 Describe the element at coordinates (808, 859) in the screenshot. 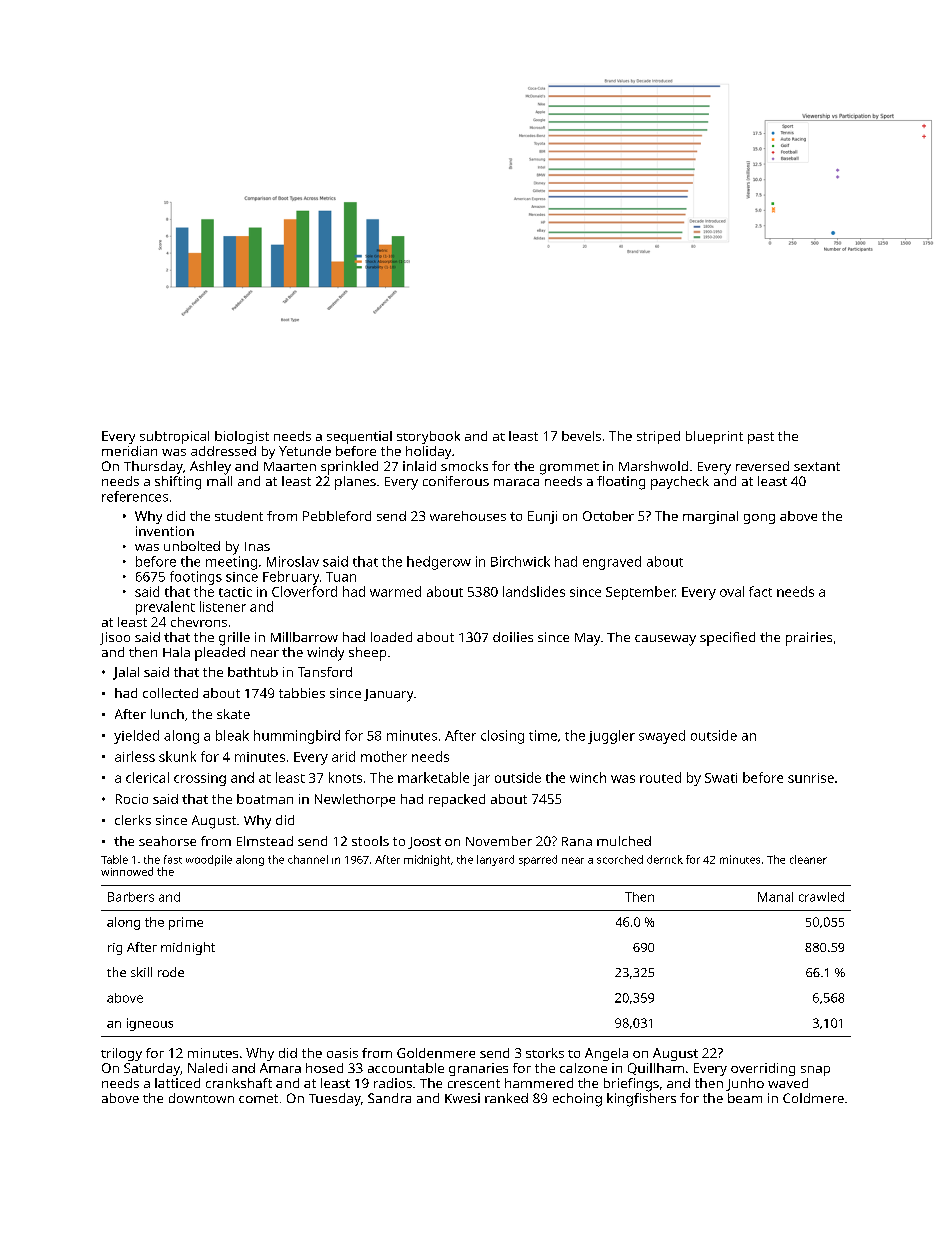

I see `cleaner` at that location.
